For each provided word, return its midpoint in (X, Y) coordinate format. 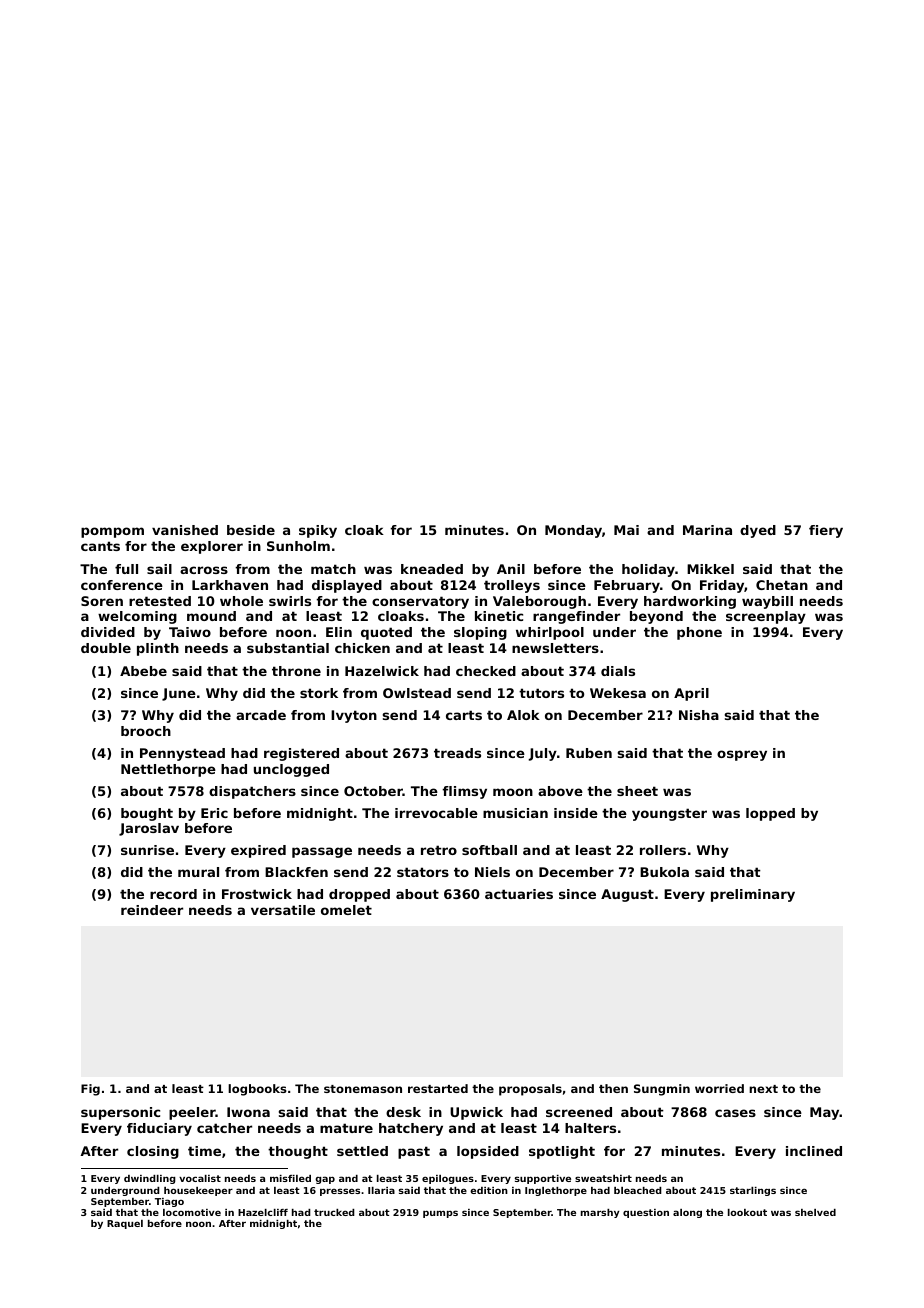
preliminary (753, 895)
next (763, 1089)
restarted (438, 1088)
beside (251, 530)
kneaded (432, 569)
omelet (346, 910)
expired (258, 851)
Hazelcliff (263, 1212)
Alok (523, 715)
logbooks (257, 1090)
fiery (826, 531)
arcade (261, 715)
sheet (637, 791)
